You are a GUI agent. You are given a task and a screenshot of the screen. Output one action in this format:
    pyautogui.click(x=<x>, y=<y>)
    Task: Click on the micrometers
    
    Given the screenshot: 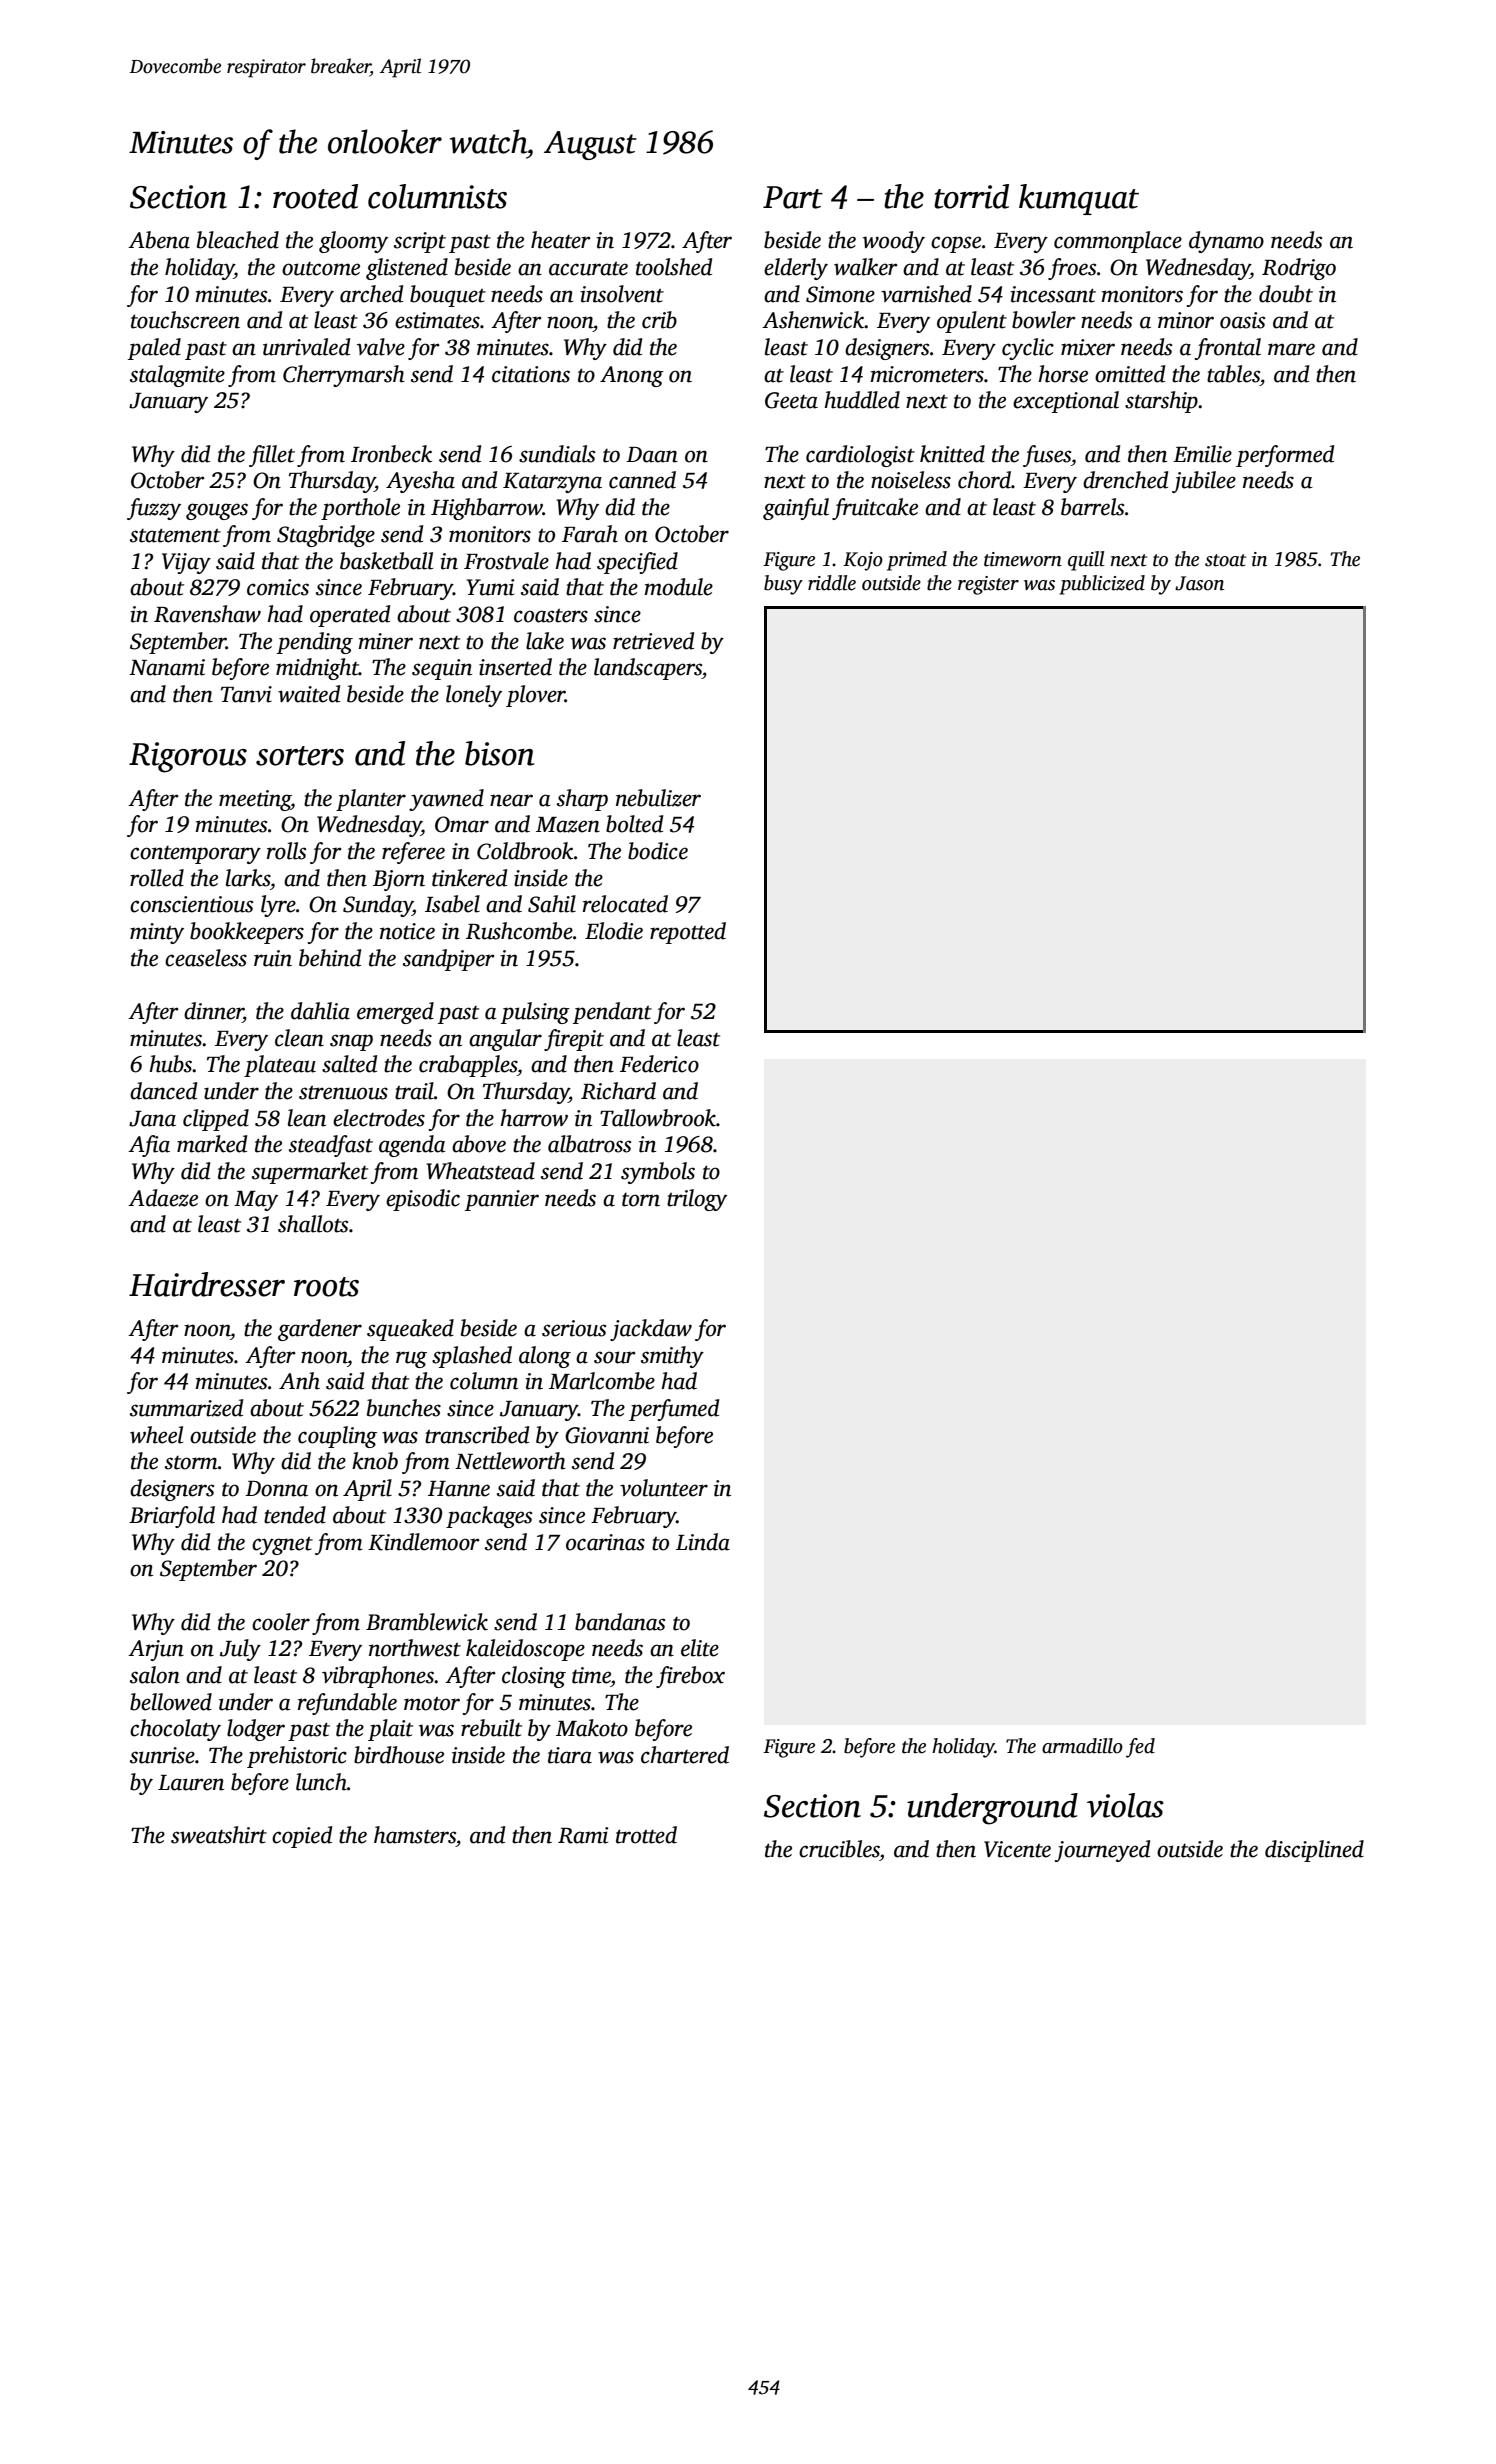 What is the action you would take?
    pyautogui.click(x=927, y=374)
